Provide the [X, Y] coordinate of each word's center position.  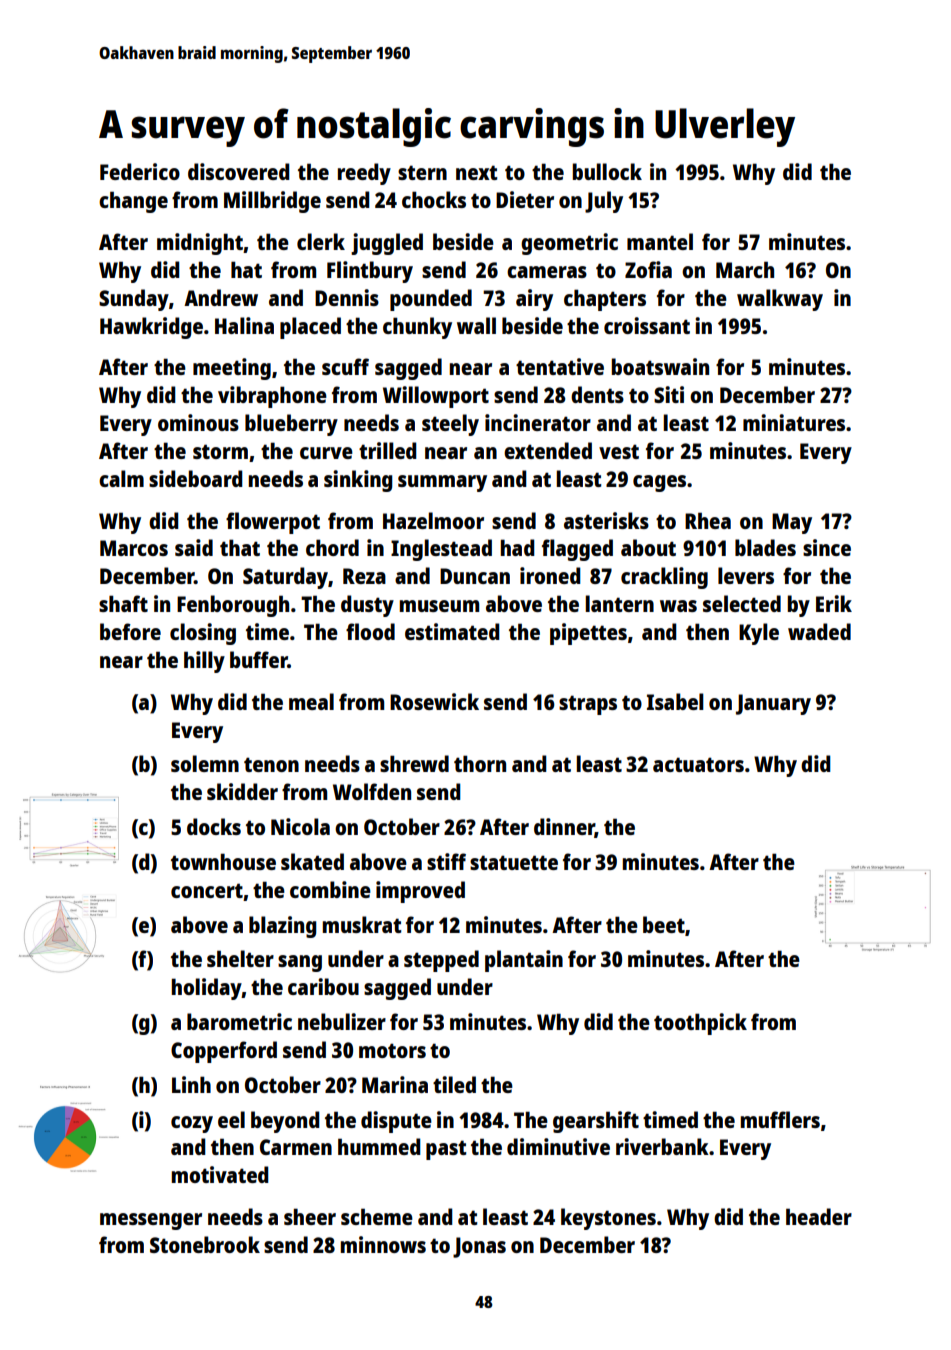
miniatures [794, 422]
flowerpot [273, 523]
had [517, 547]
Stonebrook [205, 1244]
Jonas [479, 1247]
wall [476, 325]
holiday [206, 989]
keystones [608, 1219]
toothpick [700, 1024]
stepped [441, 961]
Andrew [221, 297]
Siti [669, 394]
